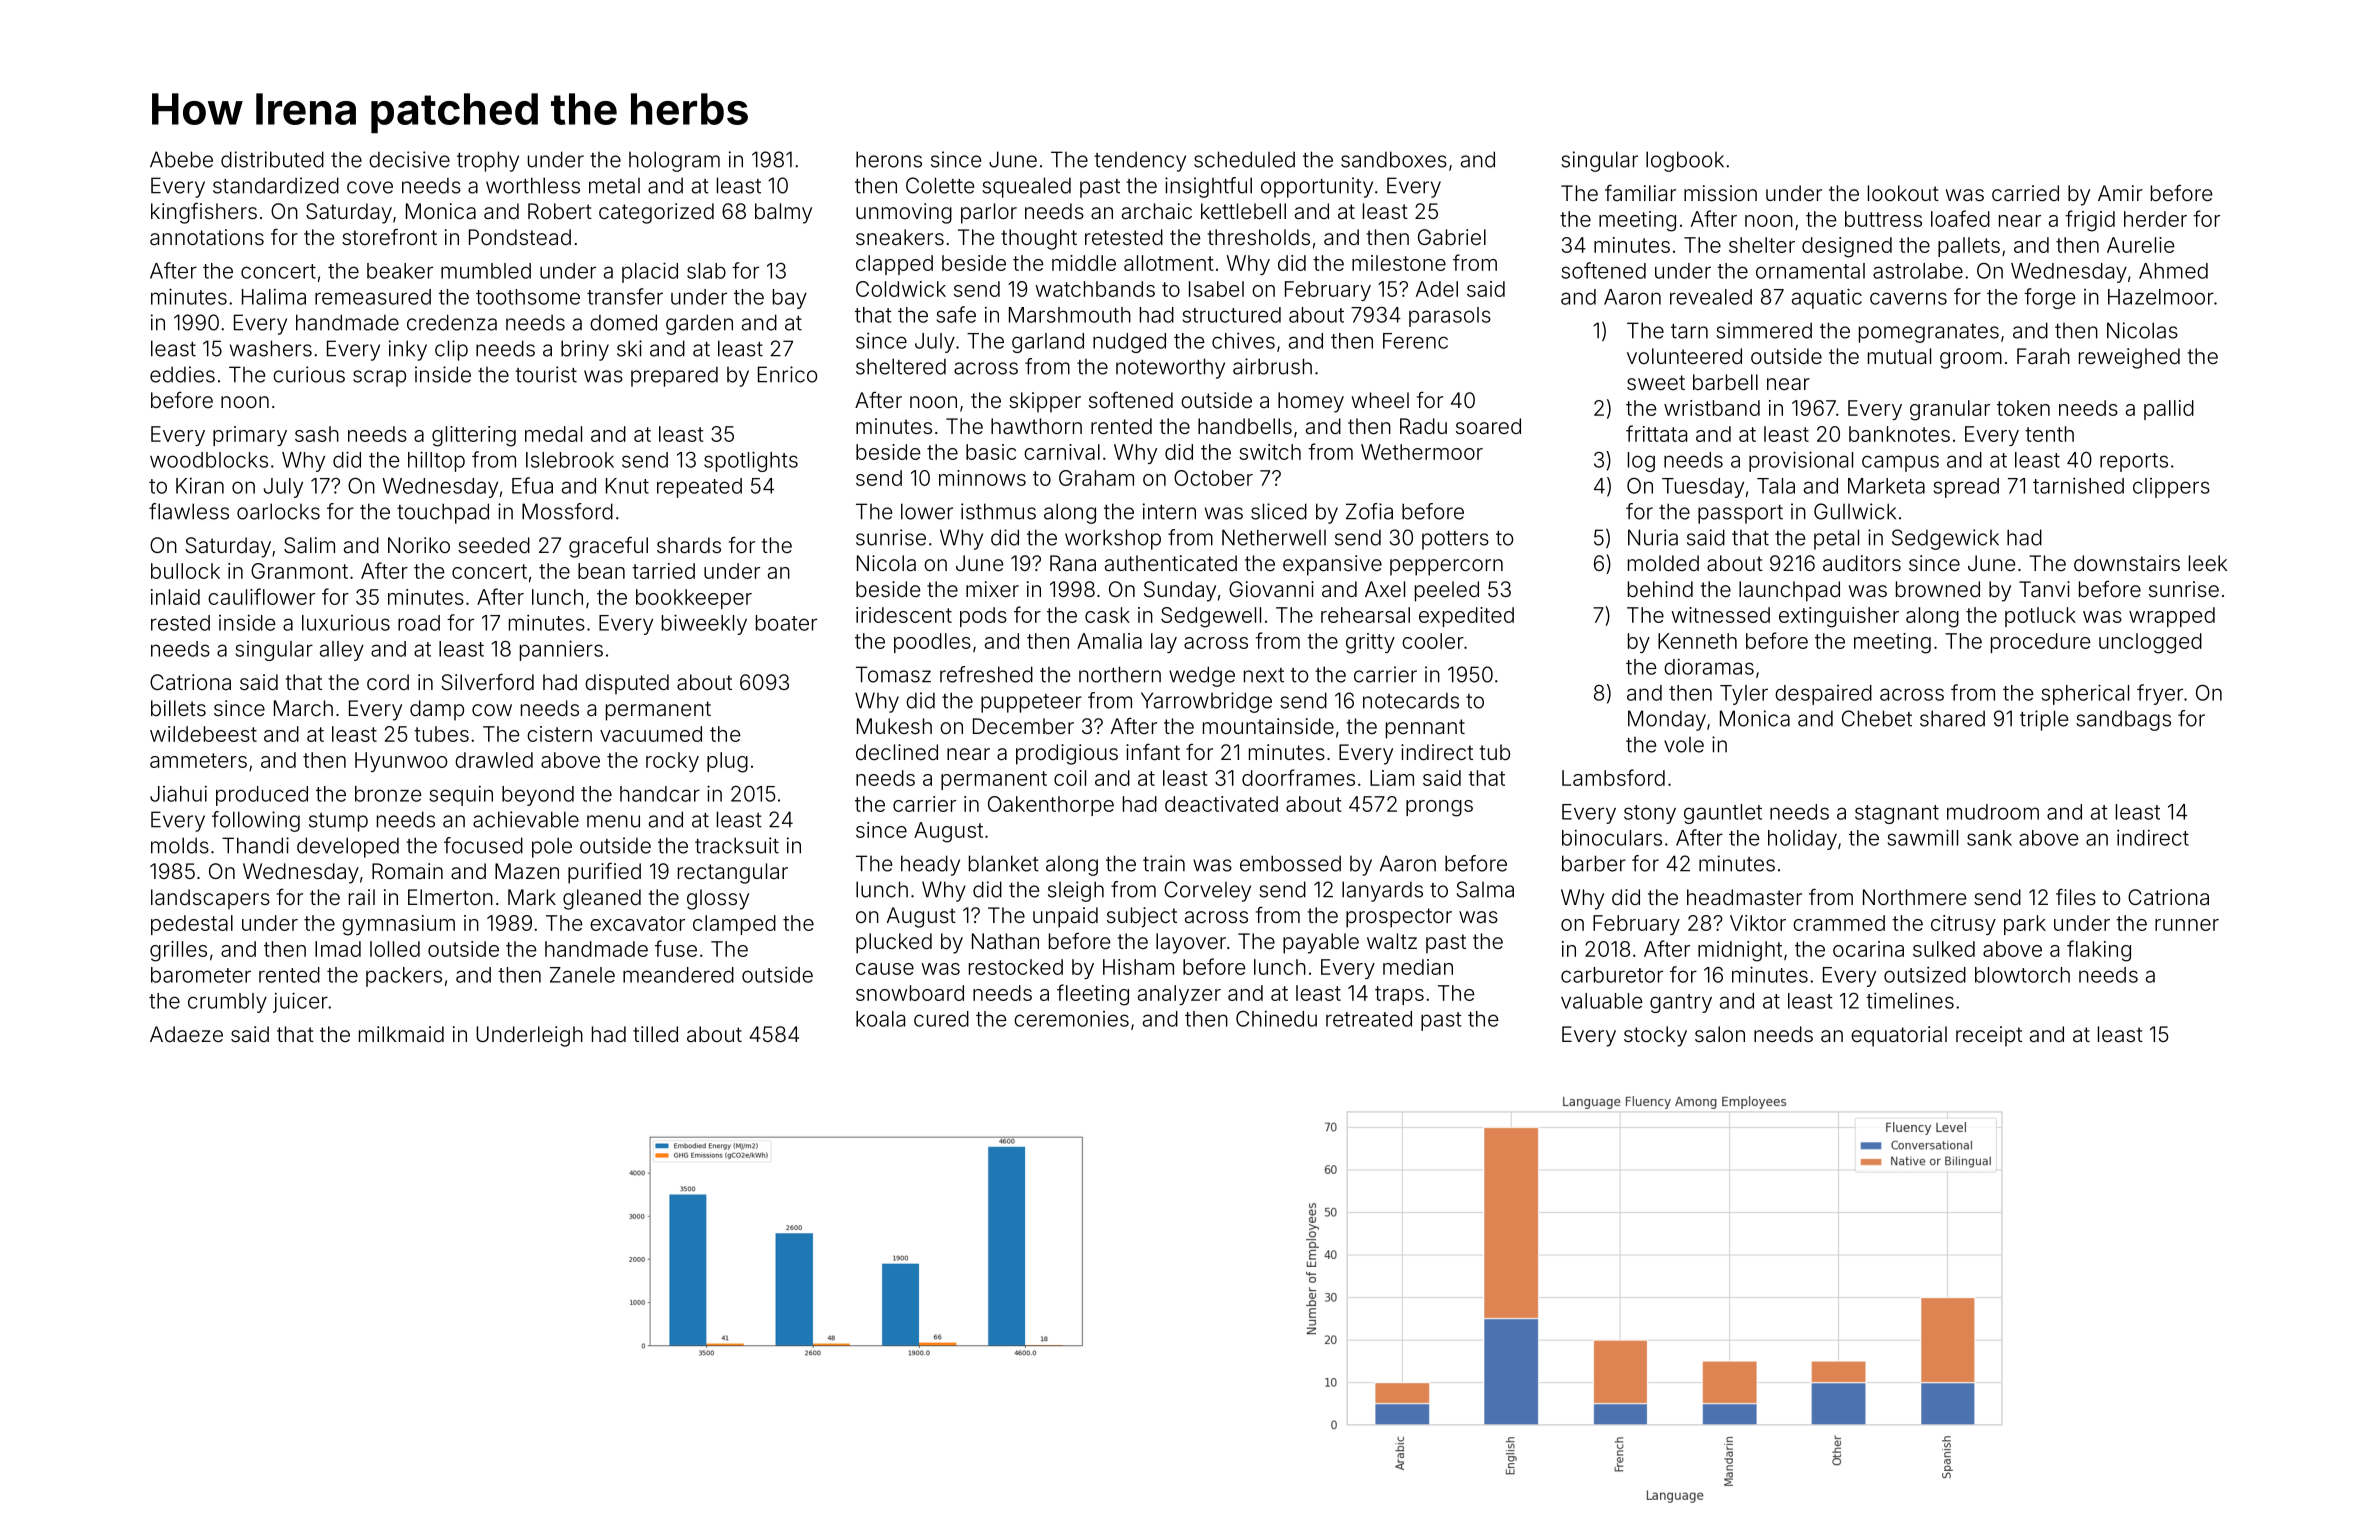 The width and height of the screenshot is (2380, 1540). Describe the element at coordinates (1244, 159) in the screenshot. I see `scheduled` at that location.
